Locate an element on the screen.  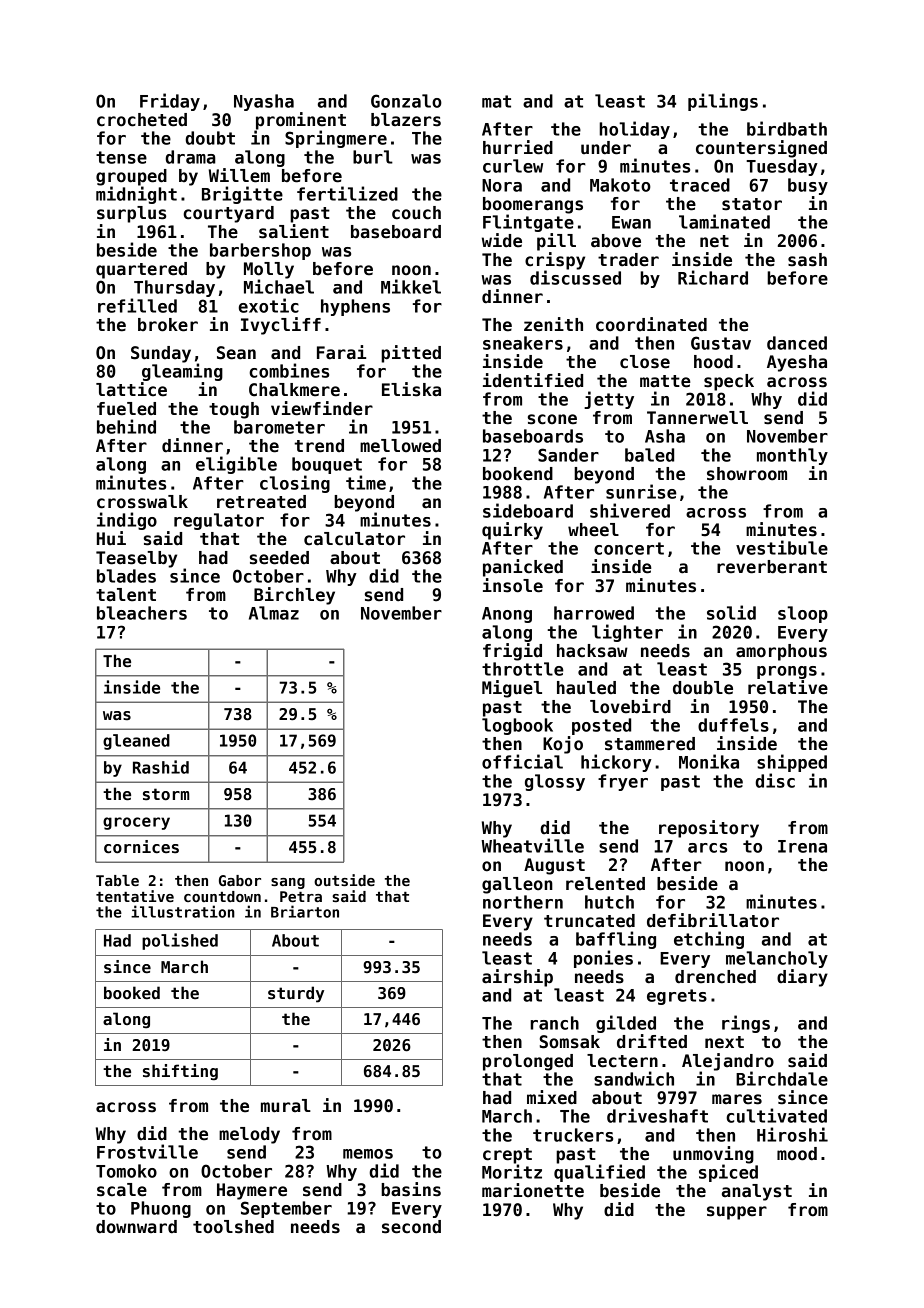
pilings is located at coordinates (723, 102).
